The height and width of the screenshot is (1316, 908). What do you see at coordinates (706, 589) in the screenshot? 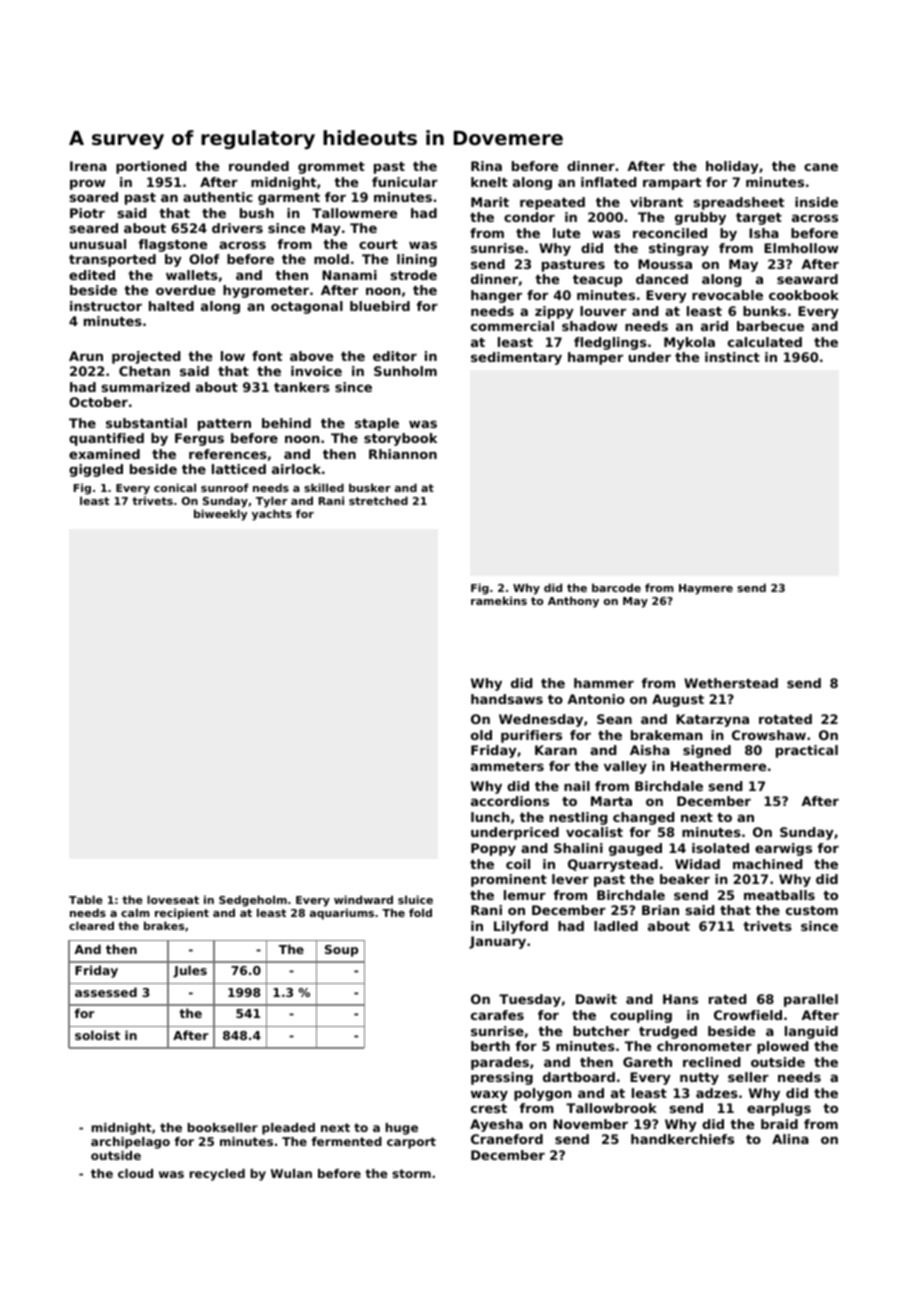
I see `Haymere` at bounding box center [706, 589].
